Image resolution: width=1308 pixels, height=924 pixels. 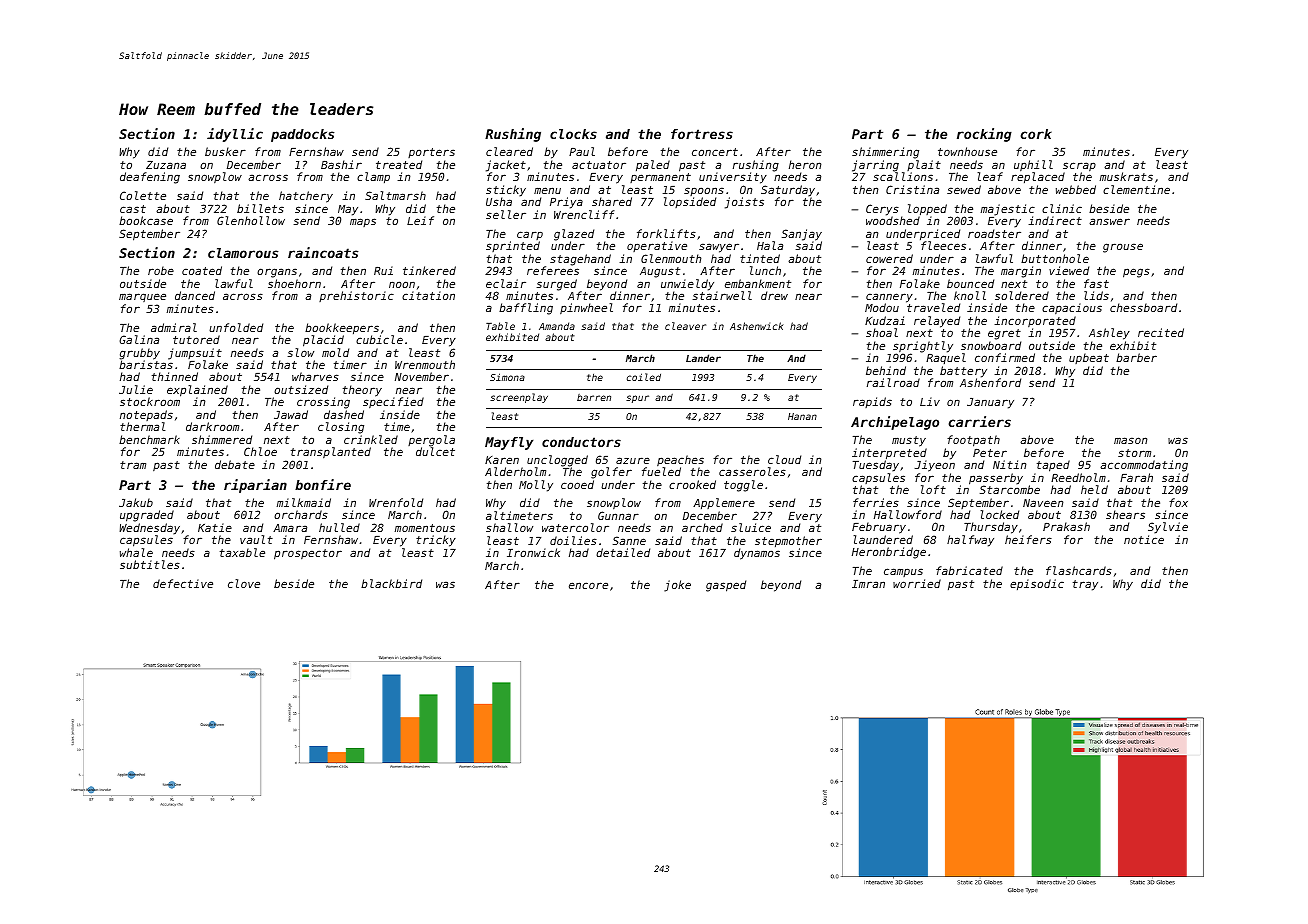 What do you see at coordinates (506, 166) in the page?
I see `jacket` at bounding box center [506, 166].
